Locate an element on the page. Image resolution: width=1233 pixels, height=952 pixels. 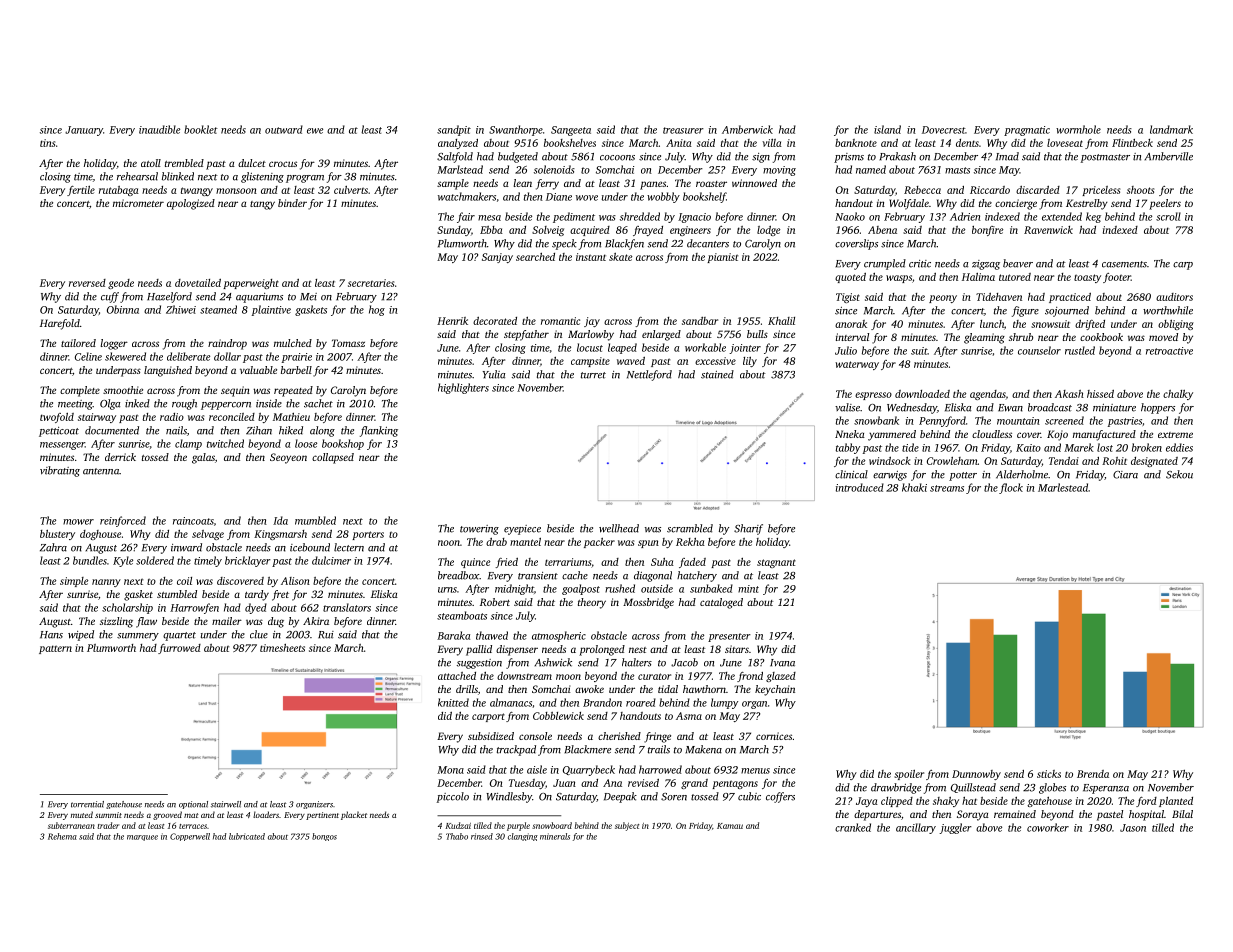
torrential is located at coordinates (87, 804).
